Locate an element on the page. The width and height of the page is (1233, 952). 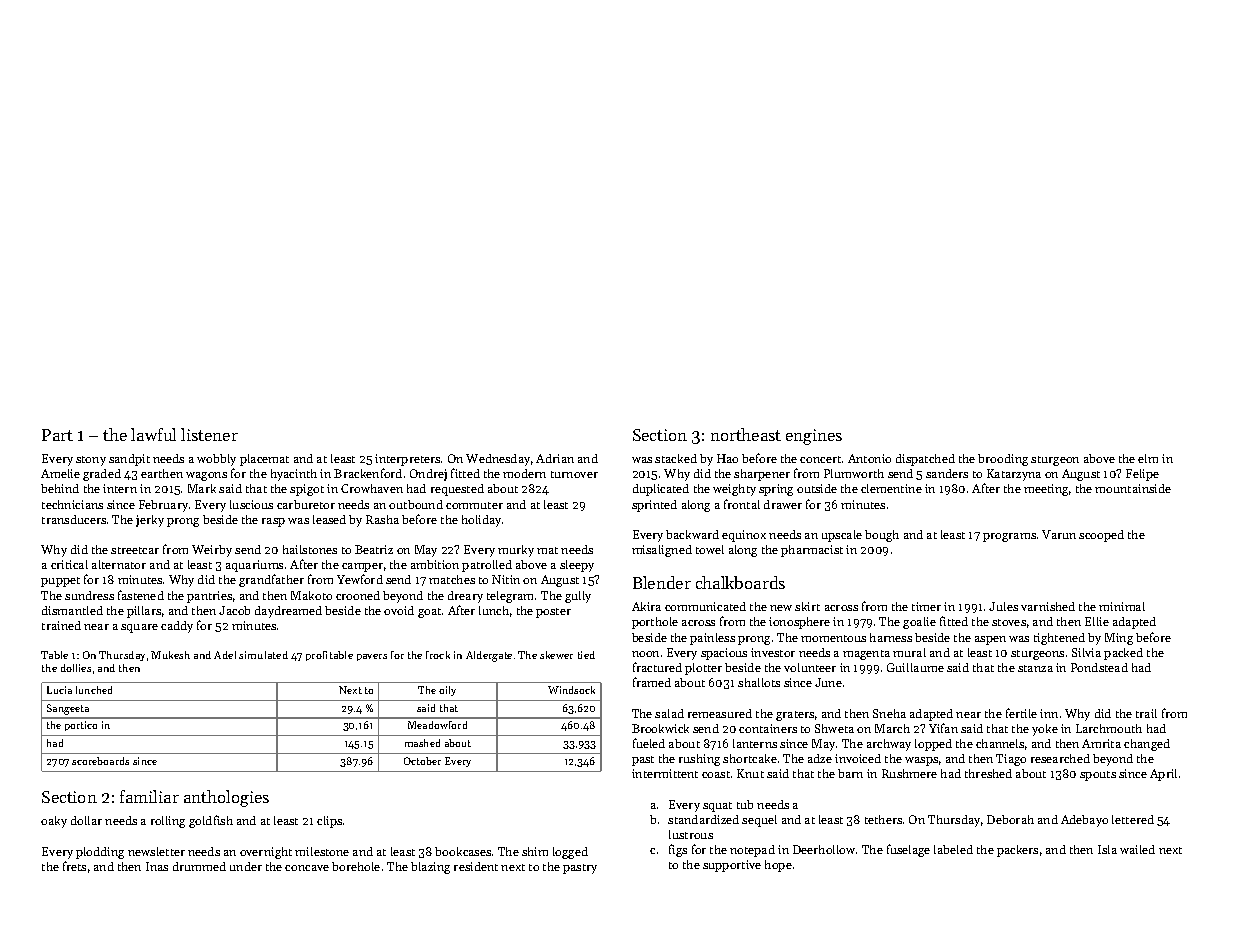
scooped is located at coordinates (1101, 536).
